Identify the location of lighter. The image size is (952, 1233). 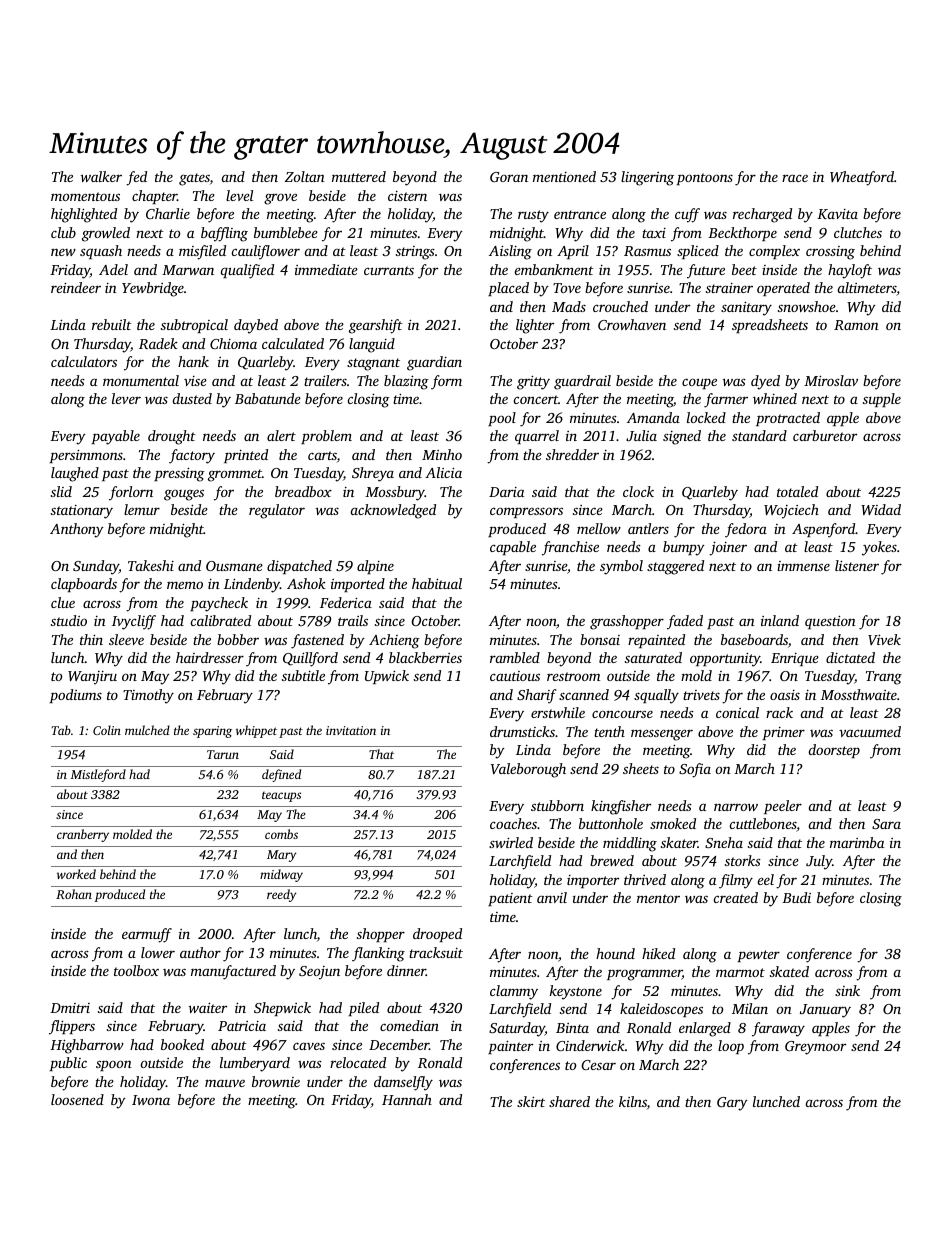
(535, 326).
